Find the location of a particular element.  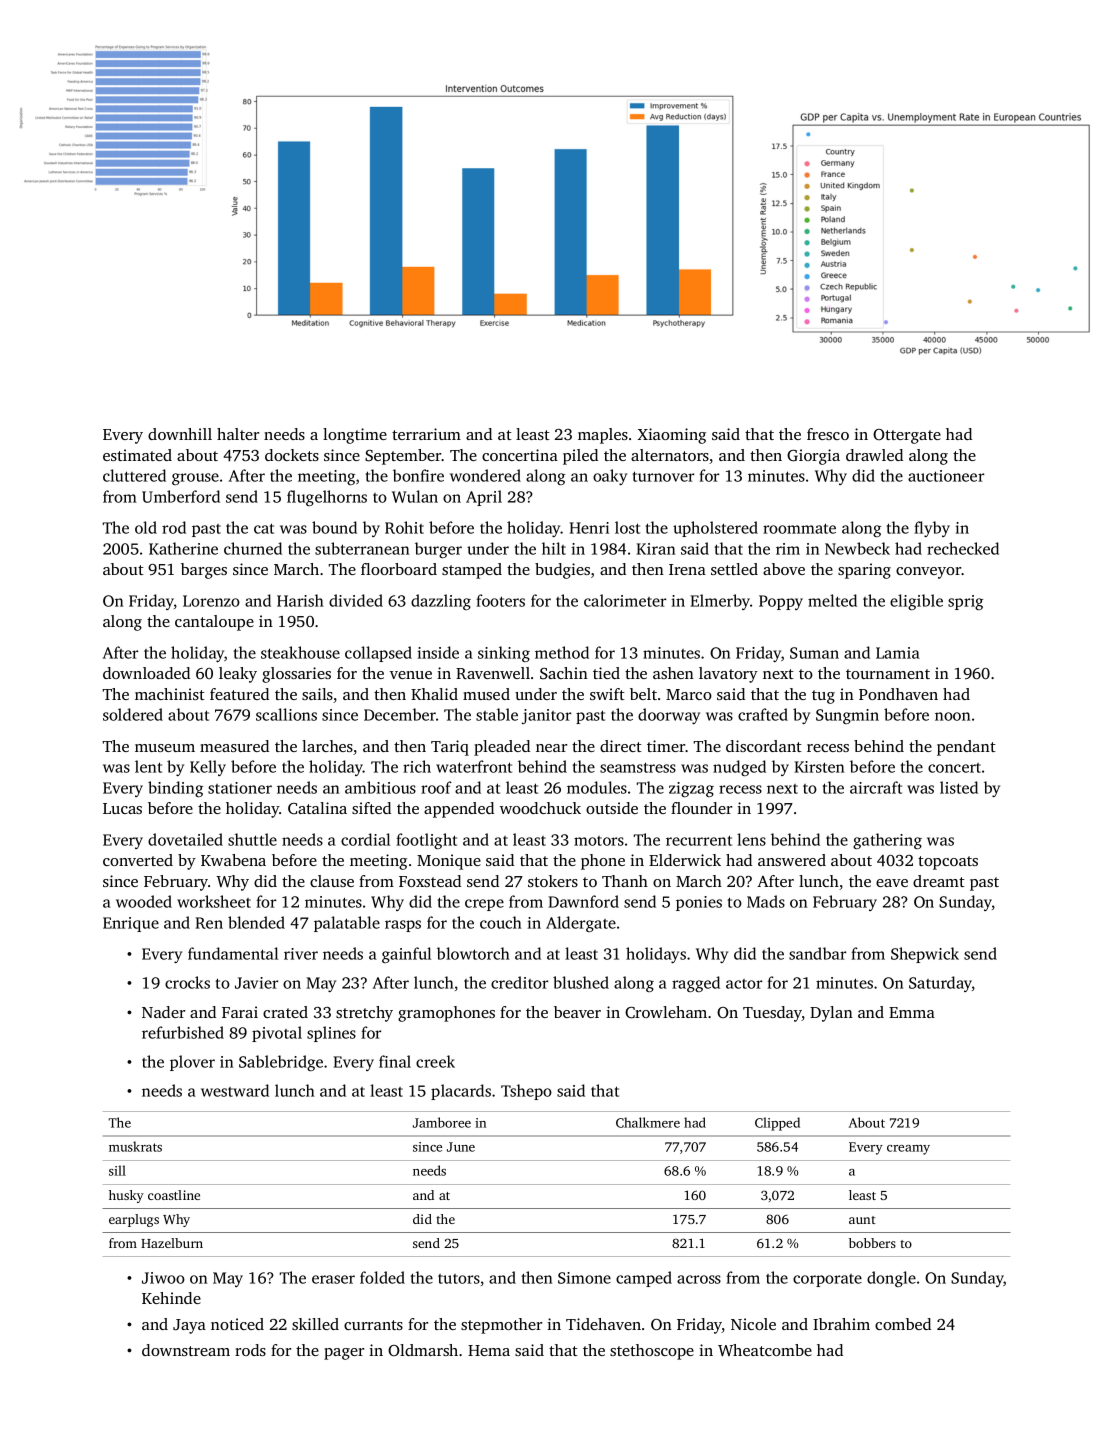

ragged is located at coordinates (696, 984).
